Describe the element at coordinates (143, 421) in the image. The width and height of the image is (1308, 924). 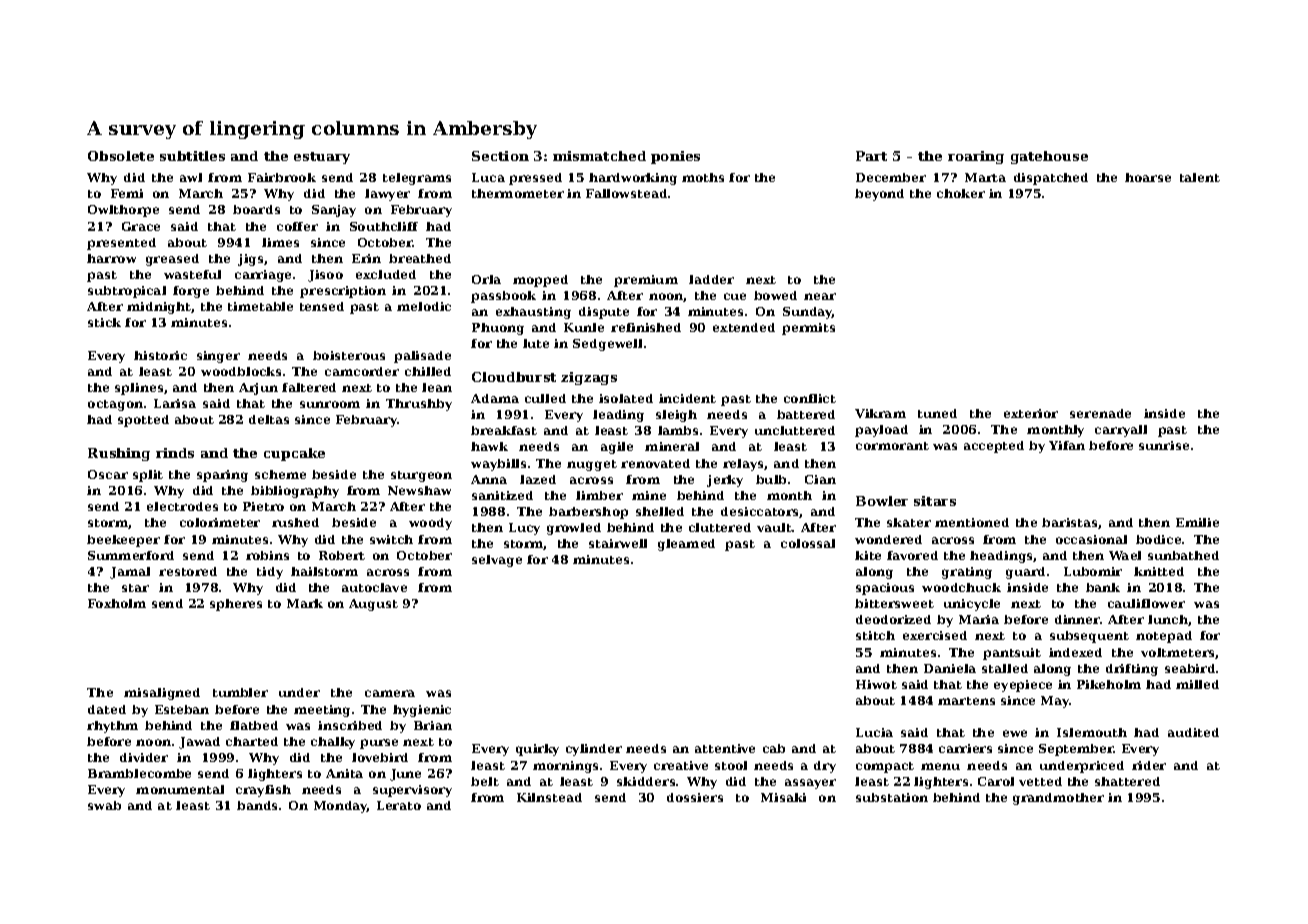
I see `spotted` at that location.
